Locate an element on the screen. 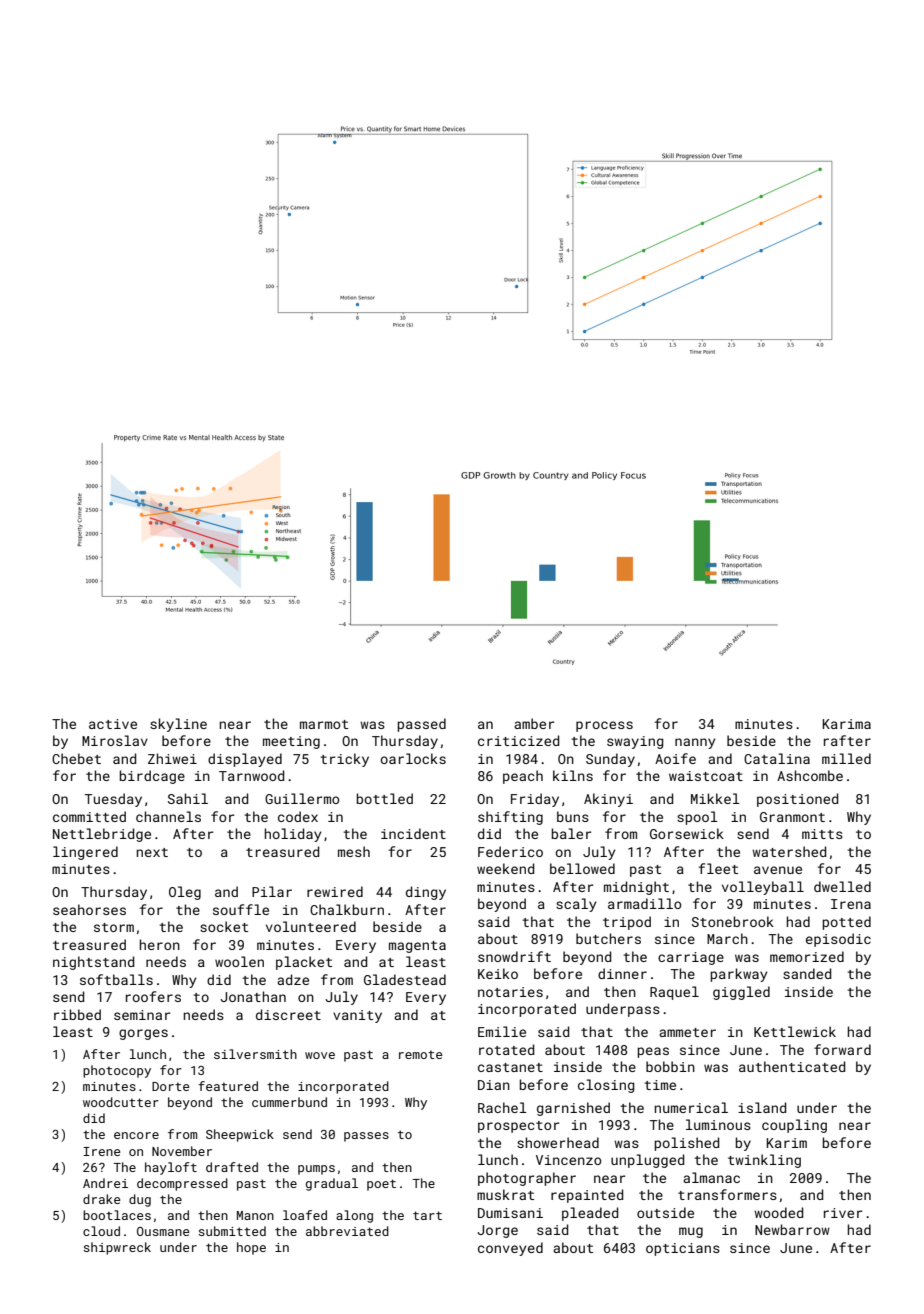  conveyed is located at coordinates (510, 1249).
